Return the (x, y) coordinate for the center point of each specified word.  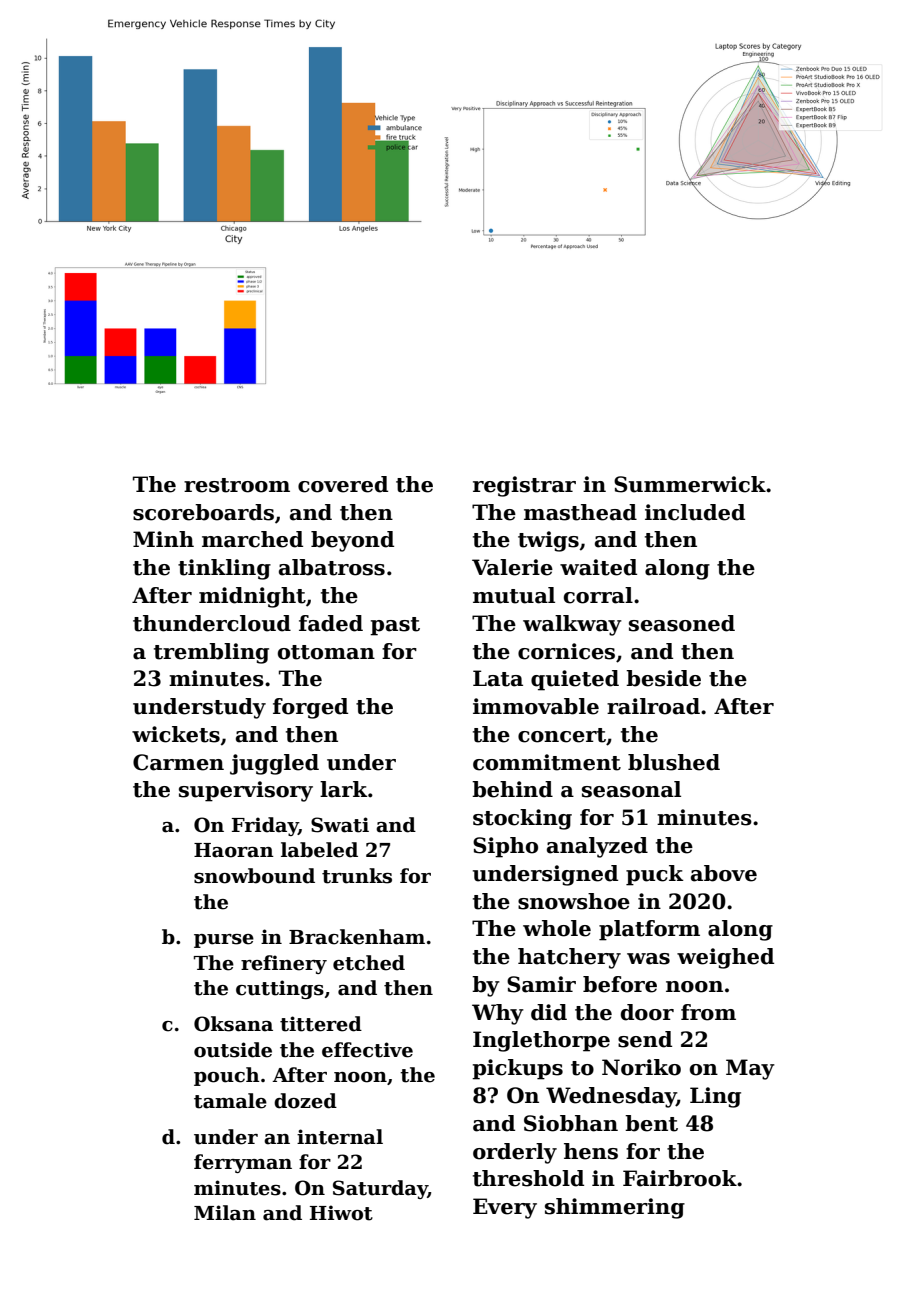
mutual (514, 595)
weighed (725, 958)
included (695, 512)
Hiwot (341, 1213)
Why (498, 1014)
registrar (524, 486)
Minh (163, 539)
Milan (225, 1213)
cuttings (280, 989)
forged (310, 708)
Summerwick (690, 484)
